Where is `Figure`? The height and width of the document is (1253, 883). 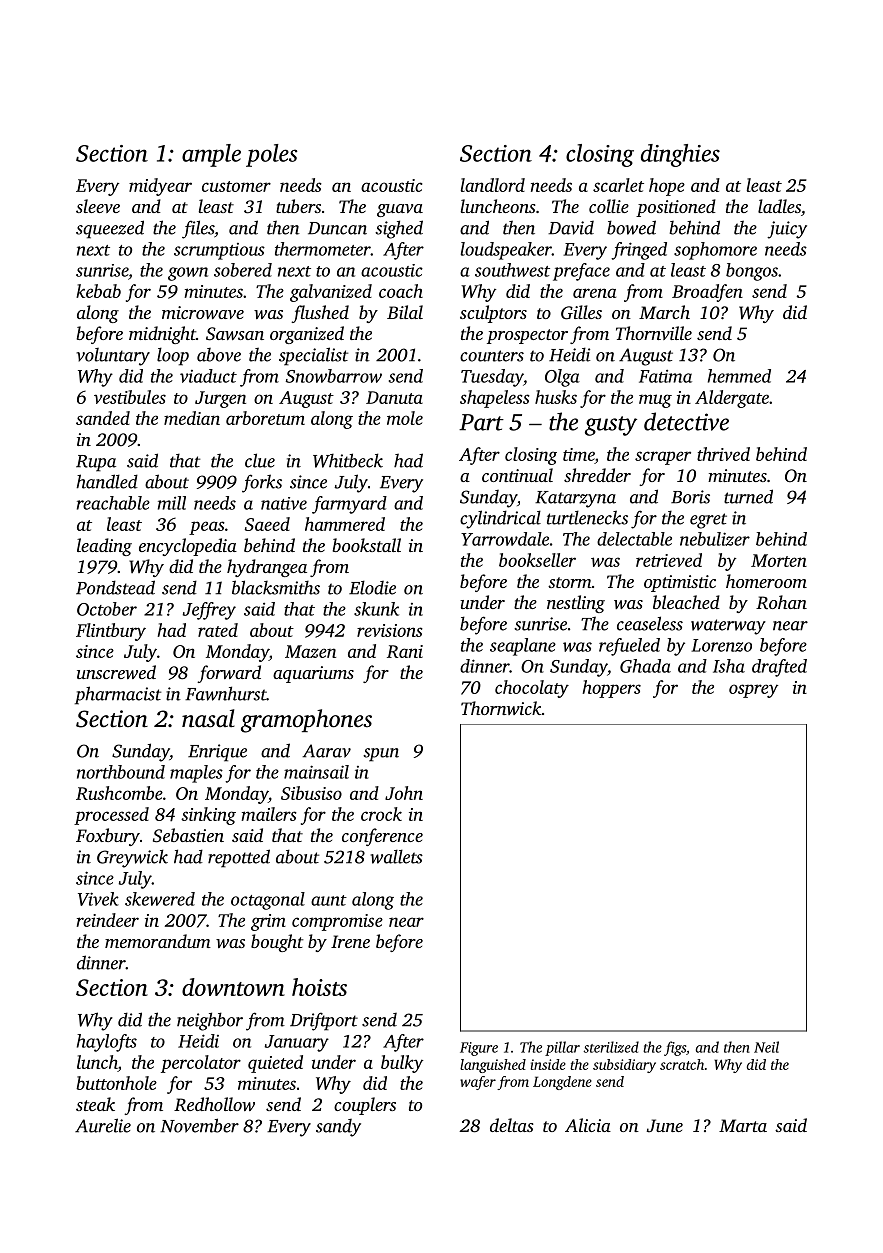 Figure is located at coordinates (479, 1049).
